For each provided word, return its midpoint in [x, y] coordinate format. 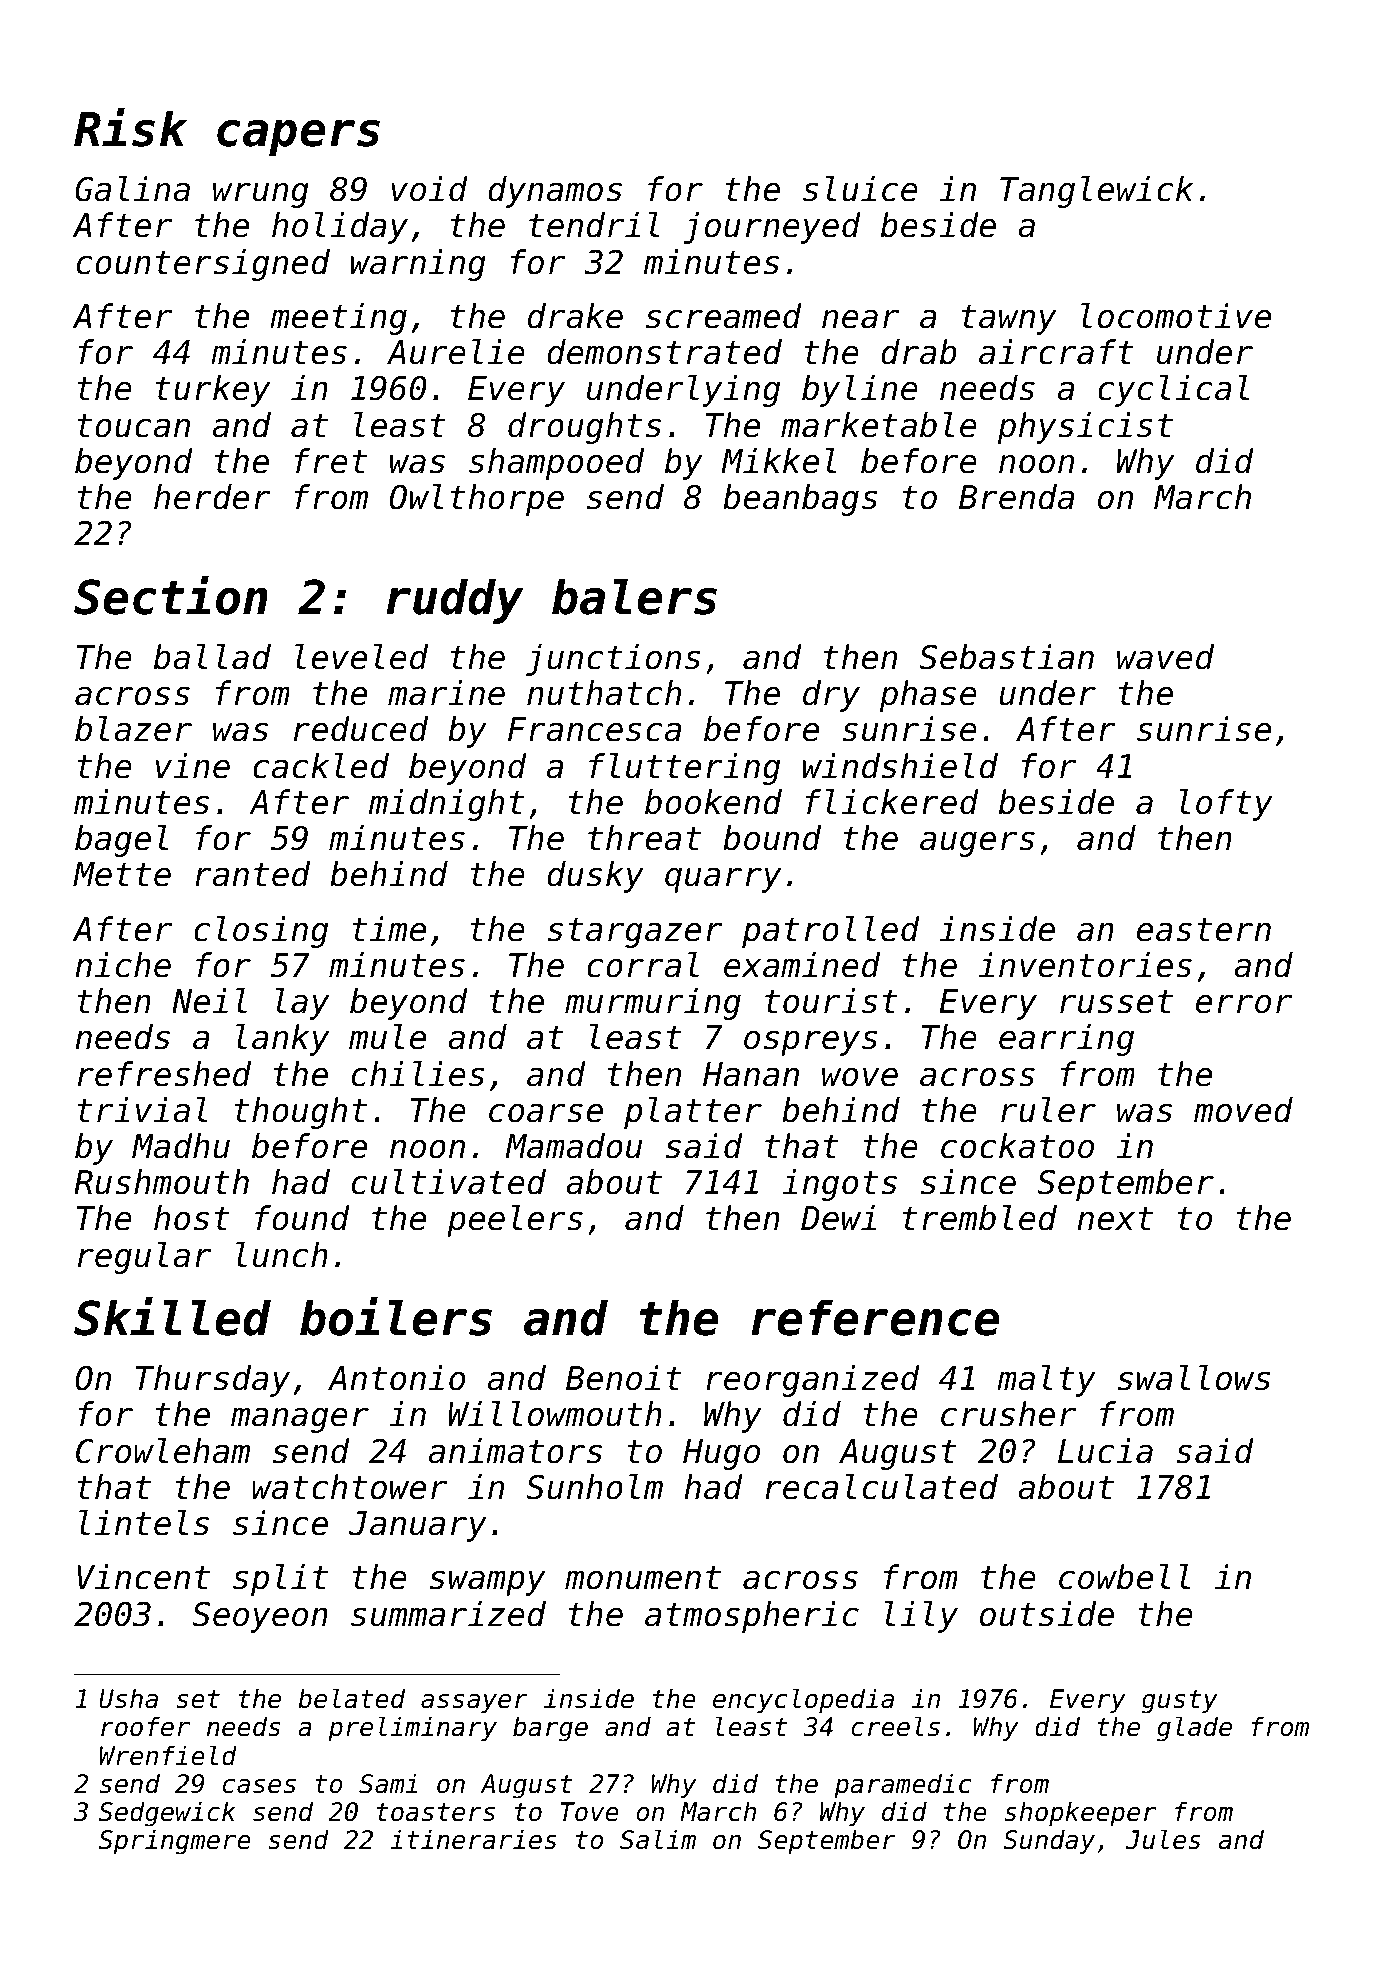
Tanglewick [1096, 192]
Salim [658, 1839]
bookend [713, 802]
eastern [1204, 930]
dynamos [555, 192]
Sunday [1049, 1842]
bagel [121, 841]
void [429, 189]
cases [259, 1786]
